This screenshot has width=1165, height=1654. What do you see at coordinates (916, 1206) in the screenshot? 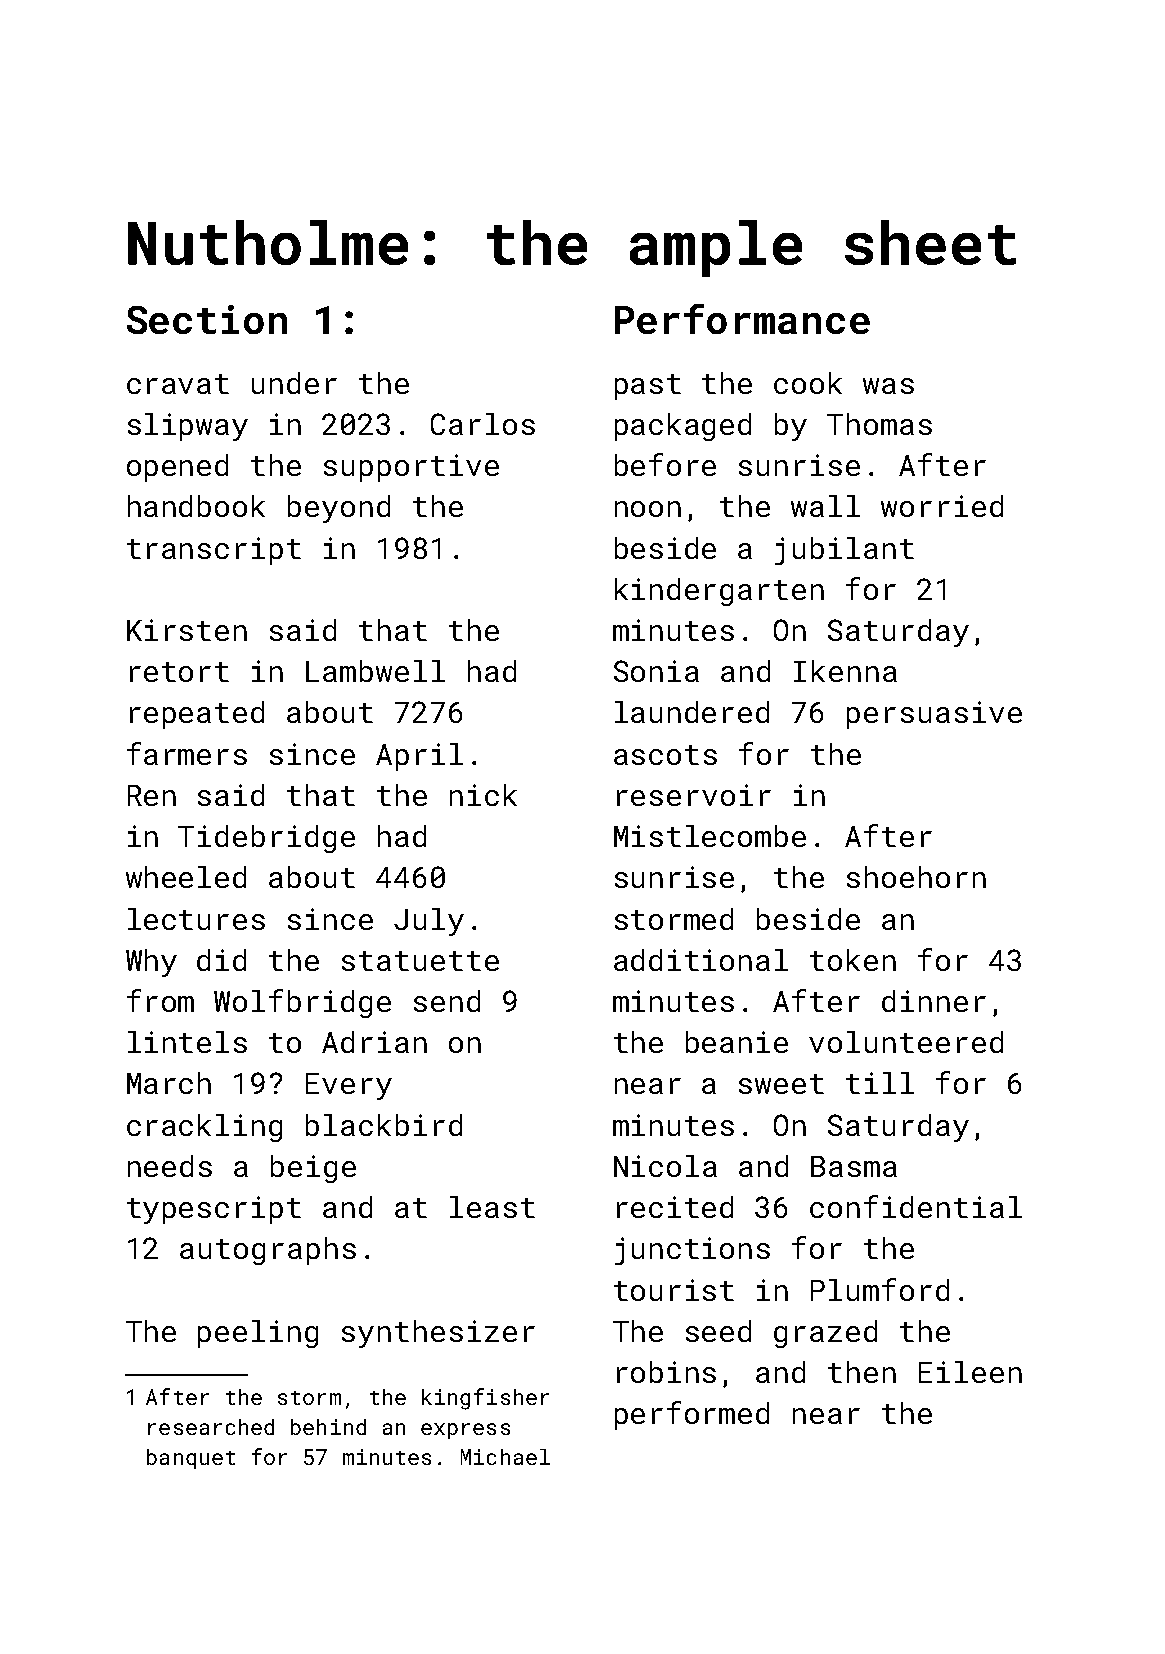
I see `confidential` at bounding box center [916, 1206].
